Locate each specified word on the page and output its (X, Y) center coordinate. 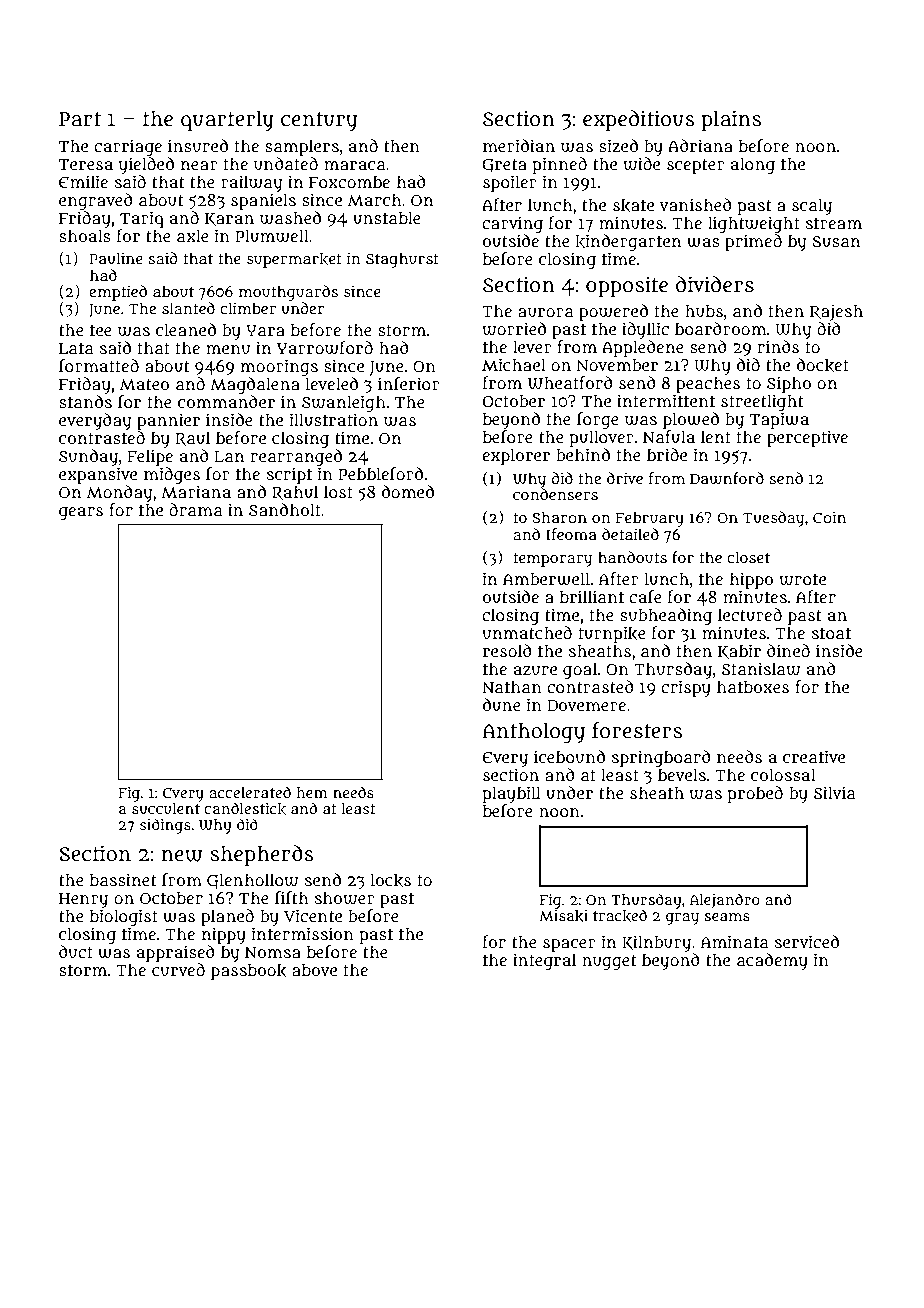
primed (753, 242)
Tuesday (773, 519)
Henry (83, 900)
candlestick (245, 808)
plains (731, 120)
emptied (118, 293)
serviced (807, 941)
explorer (516, 456)
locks (390, 880)
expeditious (639, 120)
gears (81, 513)
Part (80, 119)
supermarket (294, 260)
